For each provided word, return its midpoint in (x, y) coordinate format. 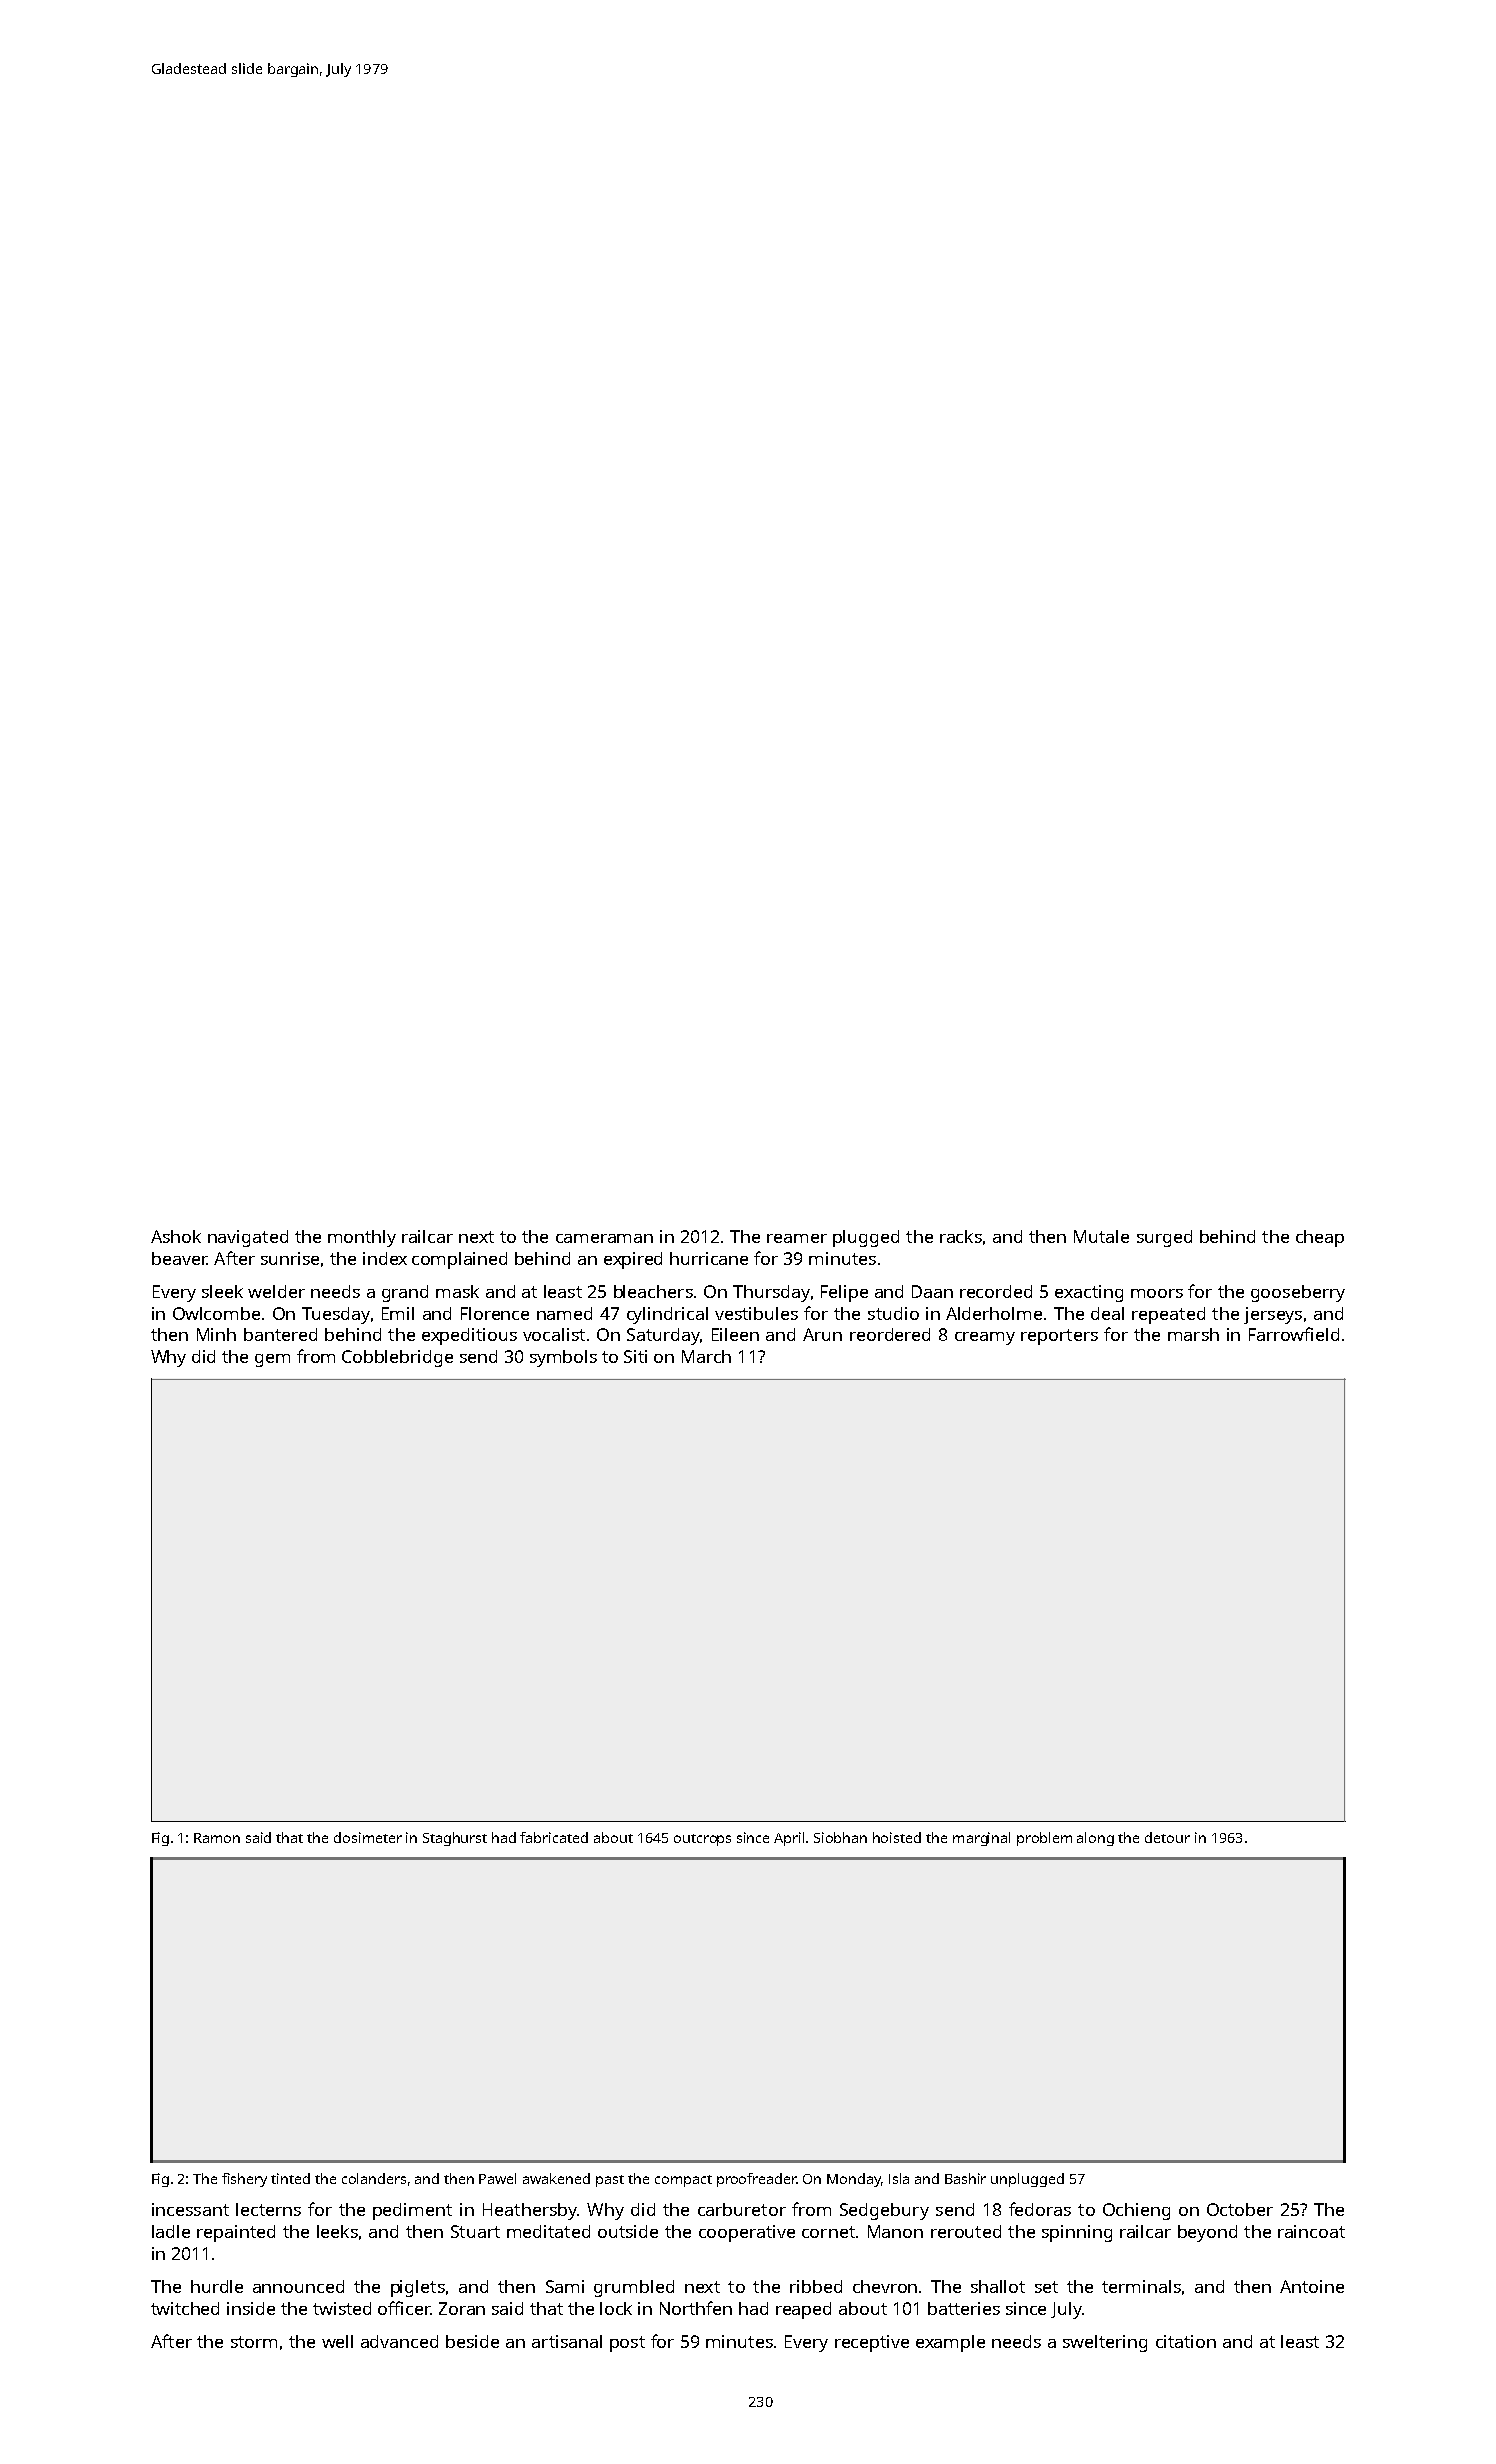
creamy (985, 1338)
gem (272, 1360)
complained (459, 1260)
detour (1167, 1837)
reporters (1059, 1337)
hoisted (897, 1837)
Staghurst (455, 1839)
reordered (890, 1334)
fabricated (554, 1837)
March (706, 1356)
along (1095, 1839)
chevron (885, 2286)
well (337, 2341)
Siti (635, 1356)
